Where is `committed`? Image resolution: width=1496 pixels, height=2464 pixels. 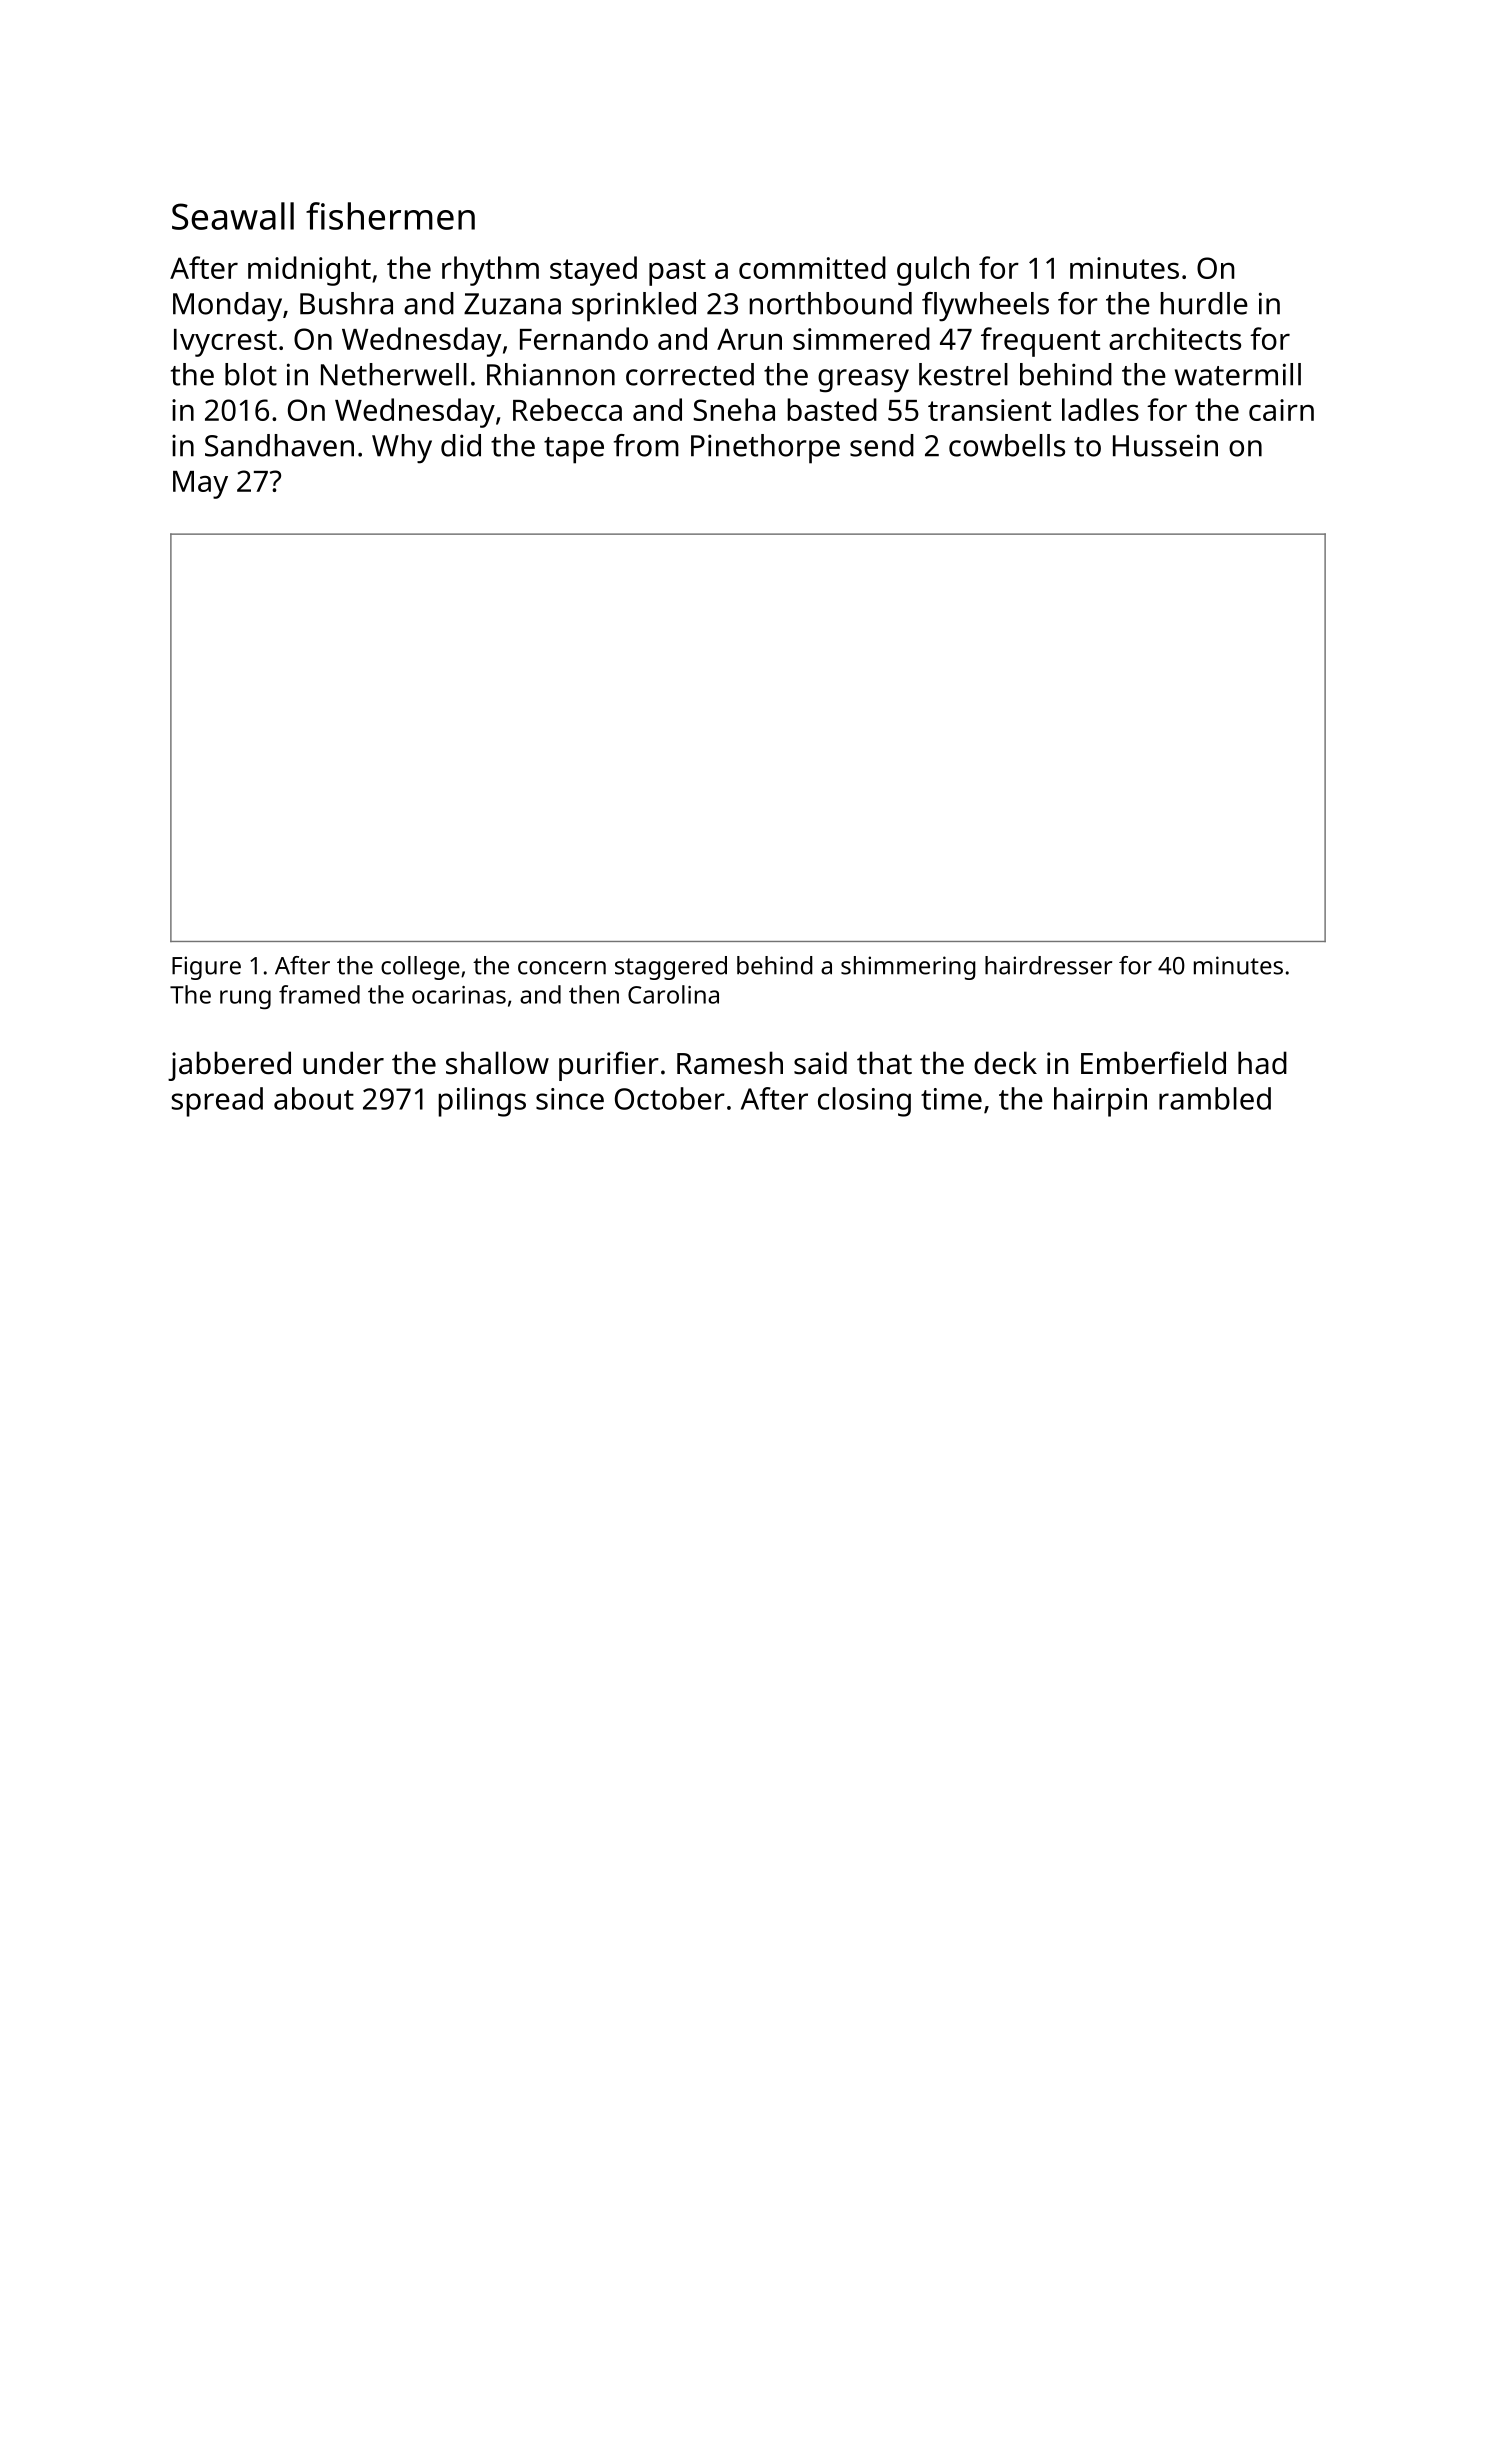 committed is located at coordinates (812, 267).
